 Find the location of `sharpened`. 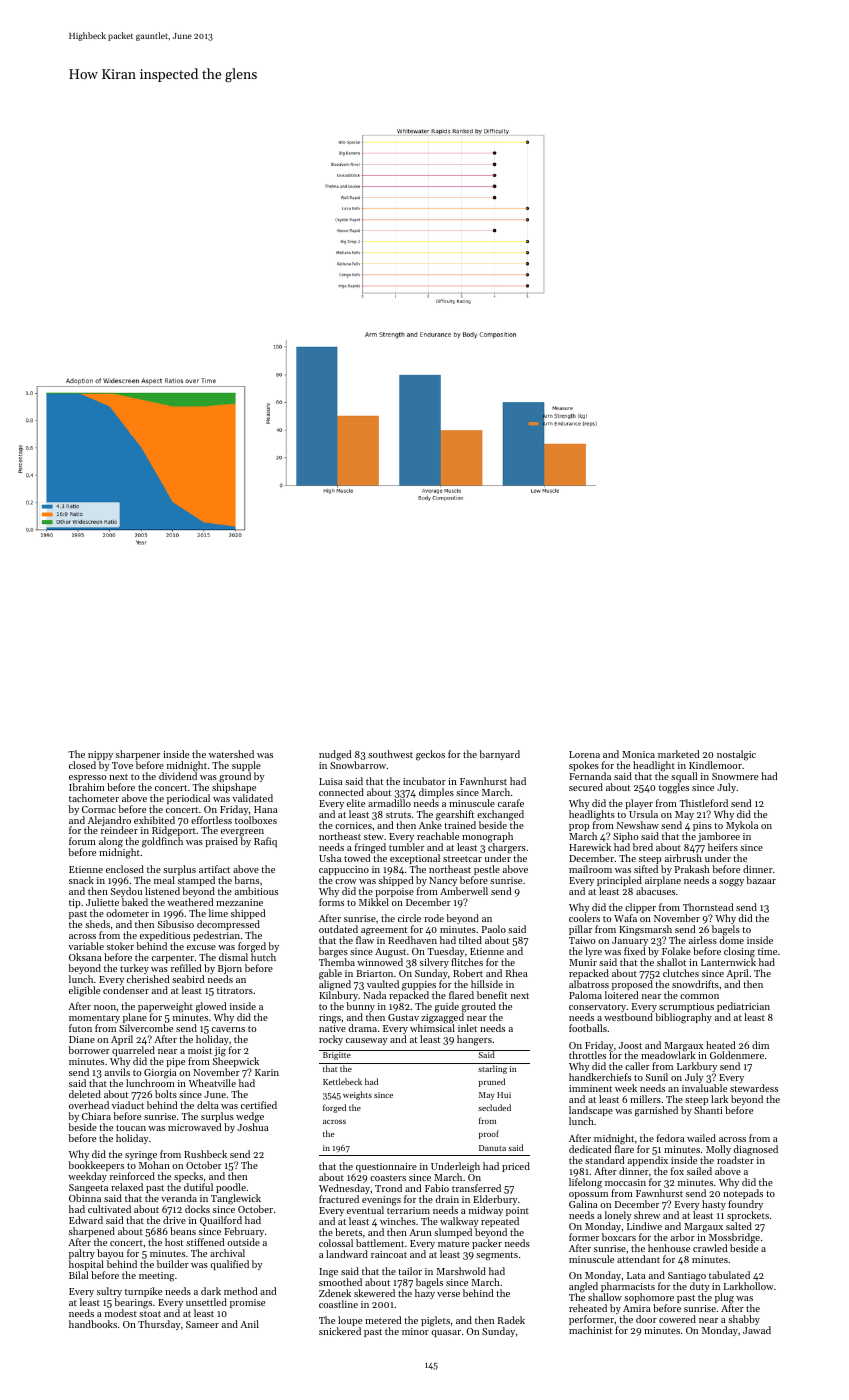

sharpened is located at coordinates (92, 1232).
